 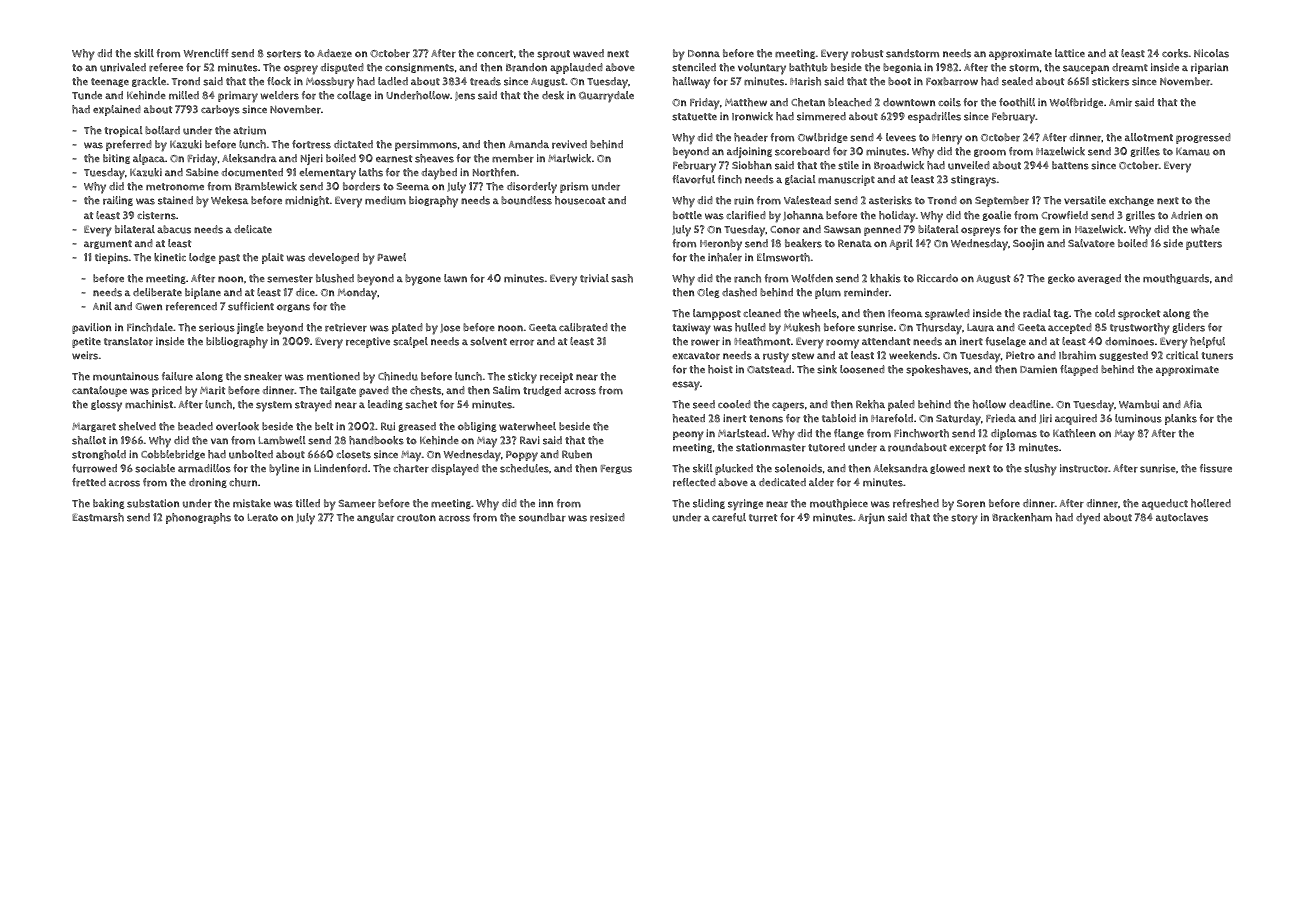 What do you see at coordinates (1175, 53) in the screenshot?
I see `corks` at bounding box center [1175, 53].
